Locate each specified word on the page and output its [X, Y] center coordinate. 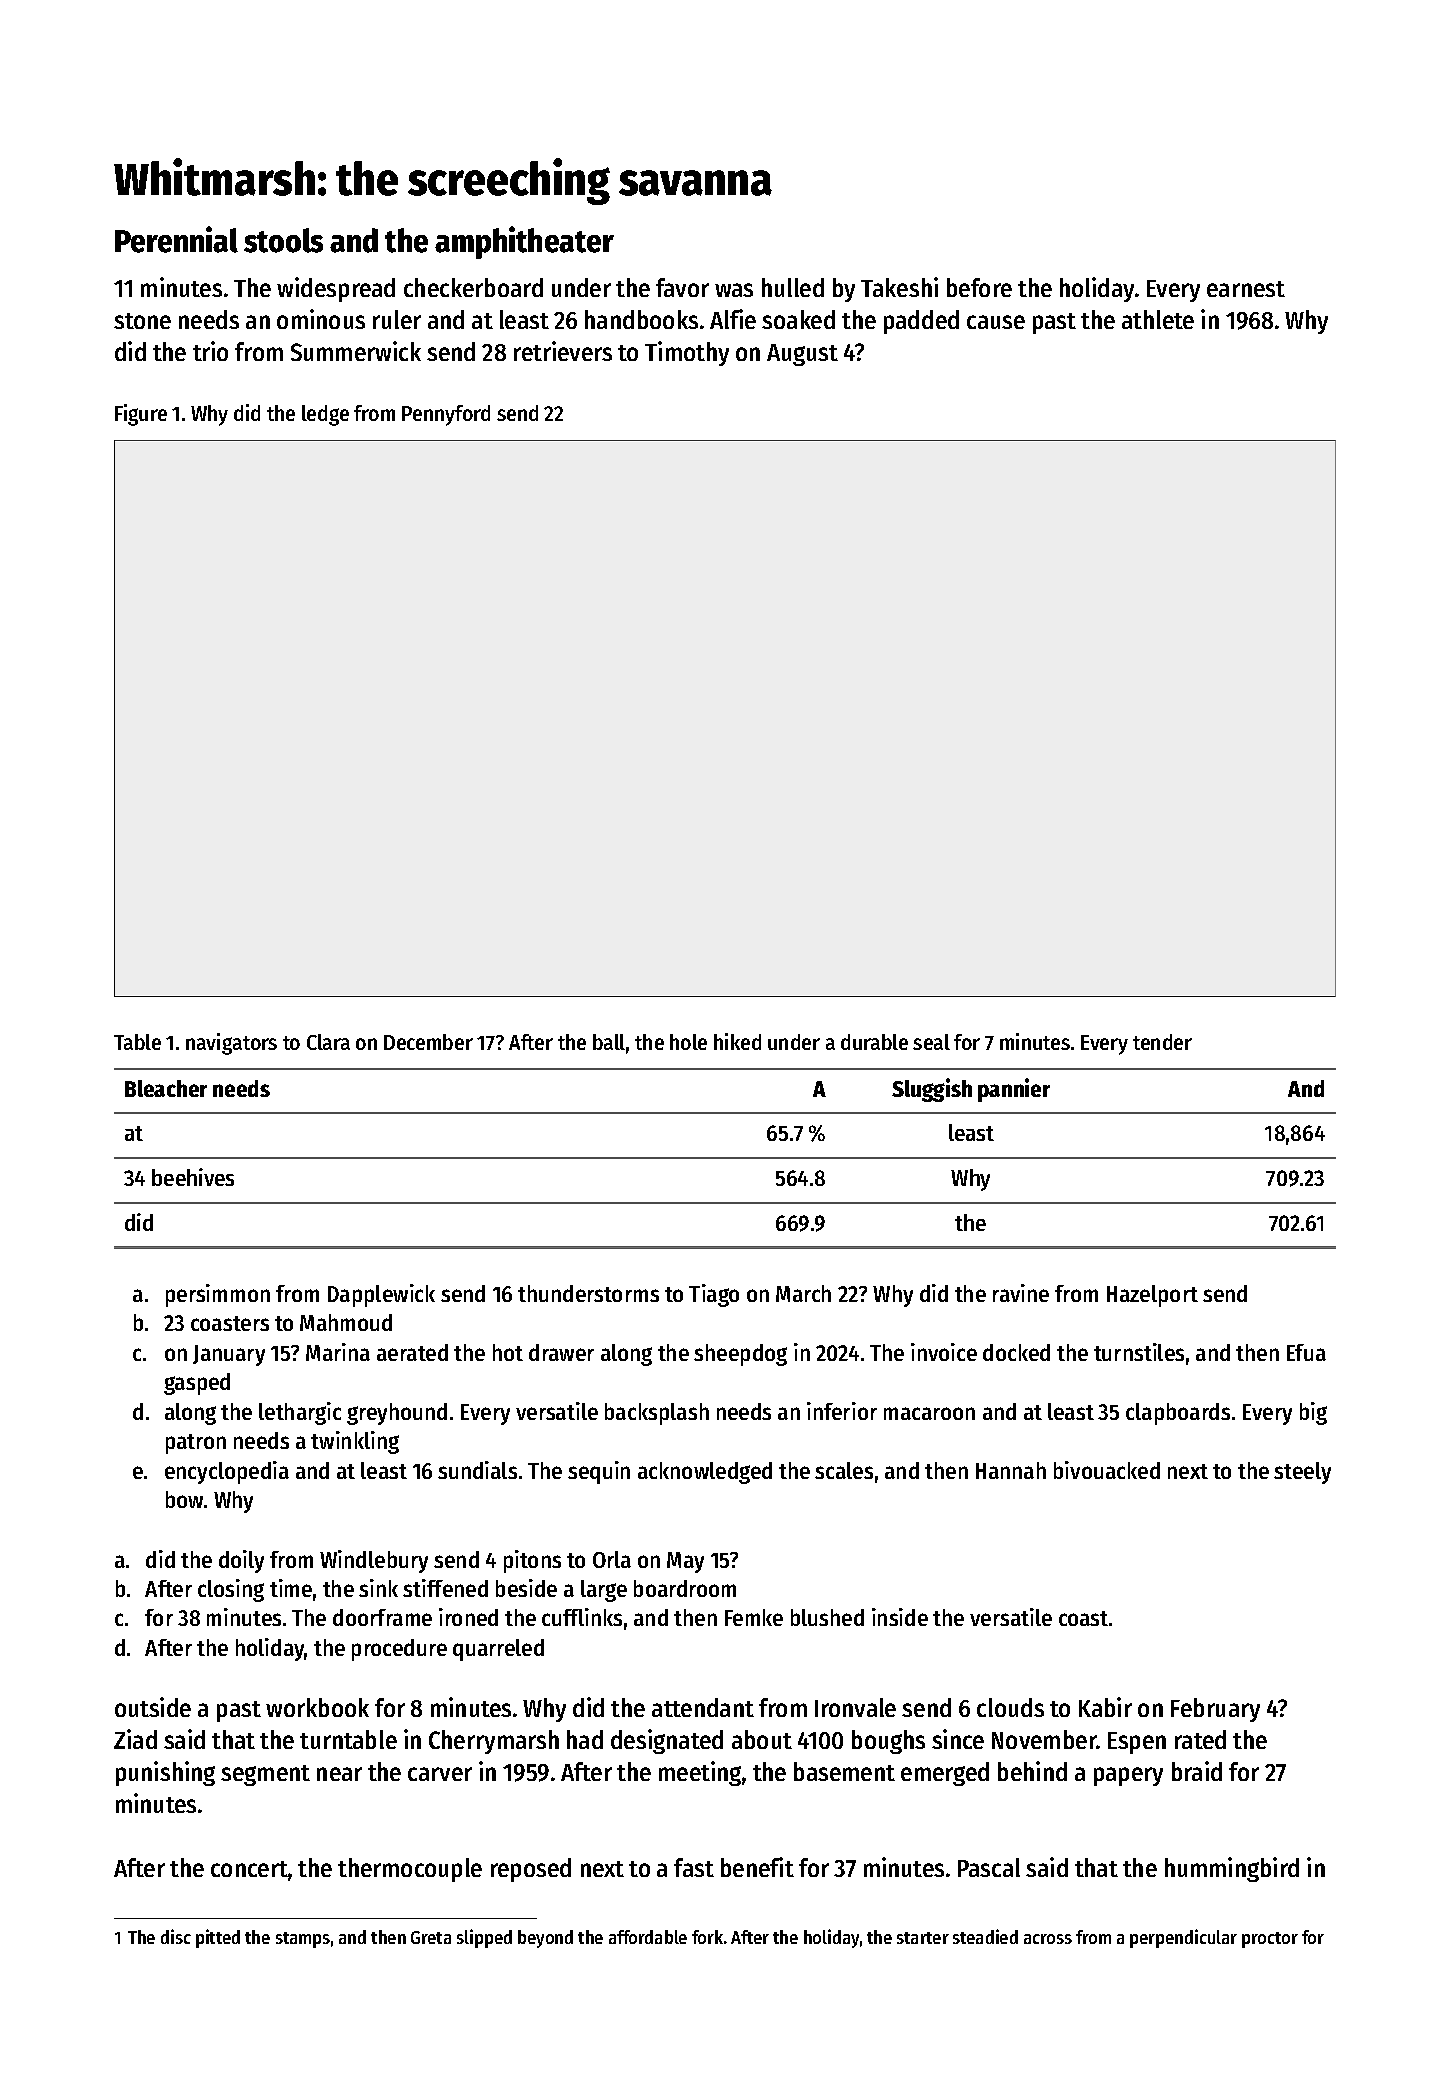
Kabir [1105, 1707]
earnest [1246, 289]
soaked [798, 319]
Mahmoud [346, 1322]
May [685, 1562]
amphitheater [524, 242]
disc [176, 1936]
